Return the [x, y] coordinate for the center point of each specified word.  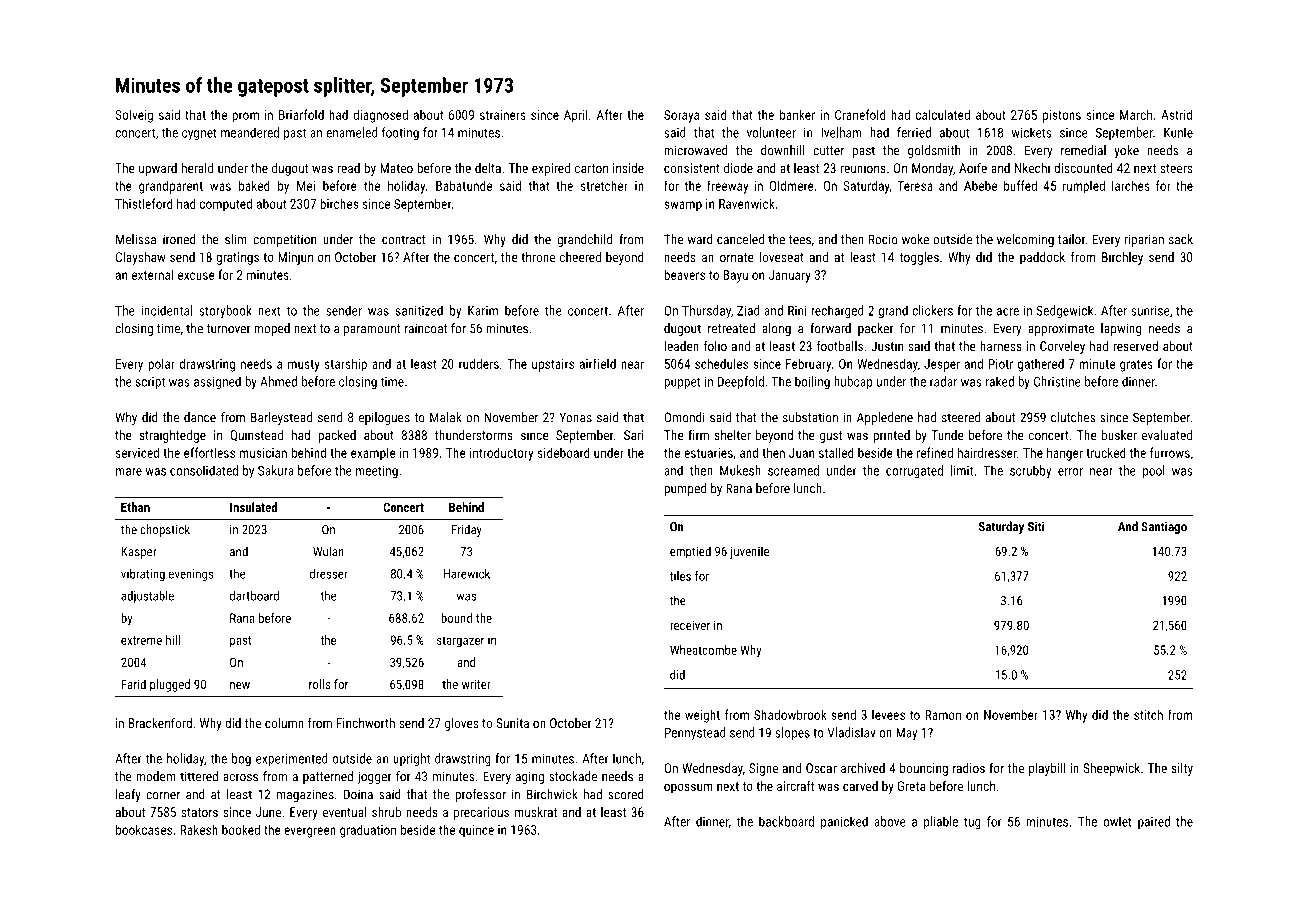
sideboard [564, 452]
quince [476, 831]
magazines [305, 795]
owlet [1117, 821]
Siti [1036, 526]
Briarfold [301, 114]
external [152, 274]
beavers [684, 274]
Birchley [1122, 258]
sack [1180, 239]
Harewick [466, 574]
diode [738, 168]
